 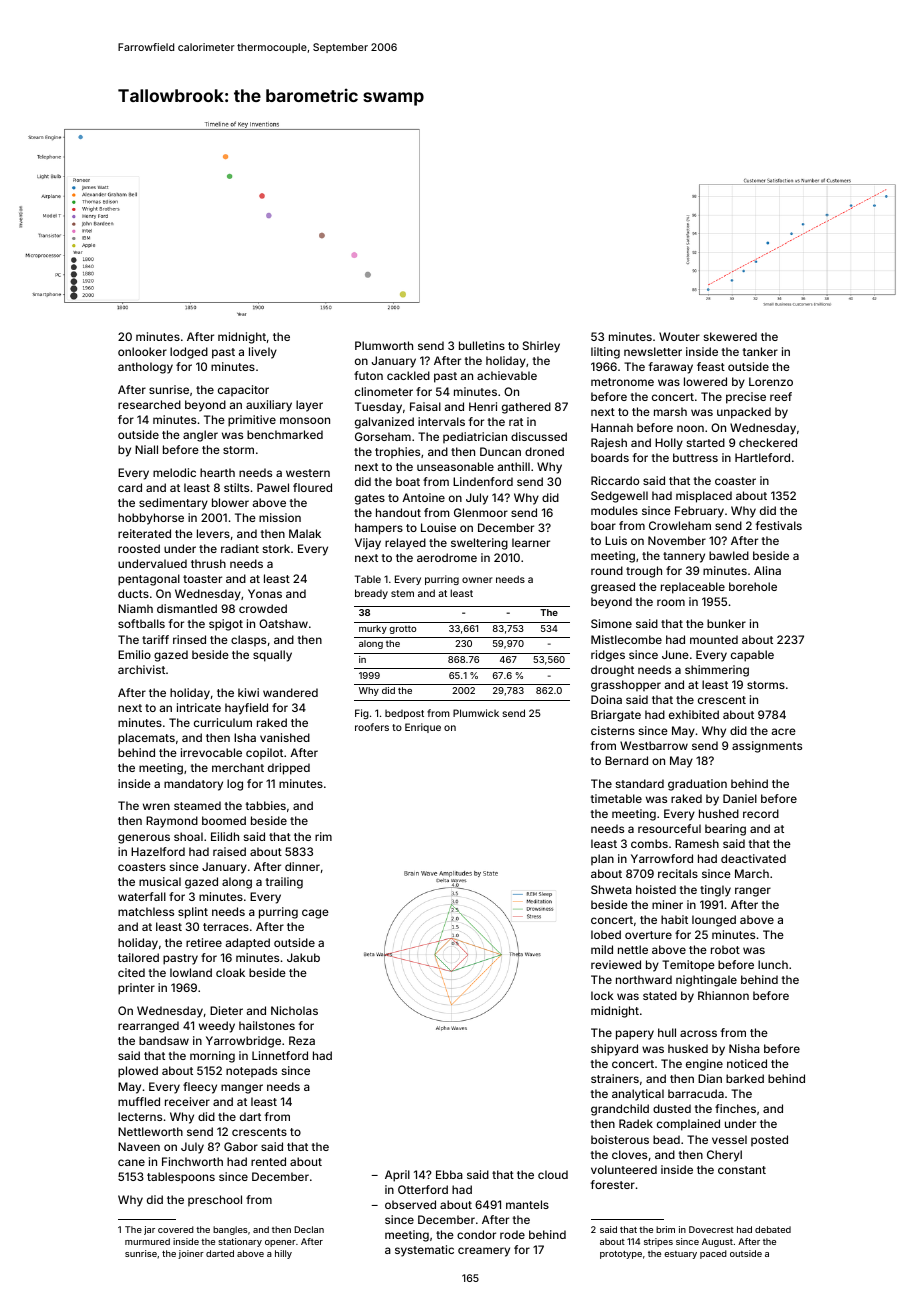 I want to click on mild, so click(x=602, y=949).
